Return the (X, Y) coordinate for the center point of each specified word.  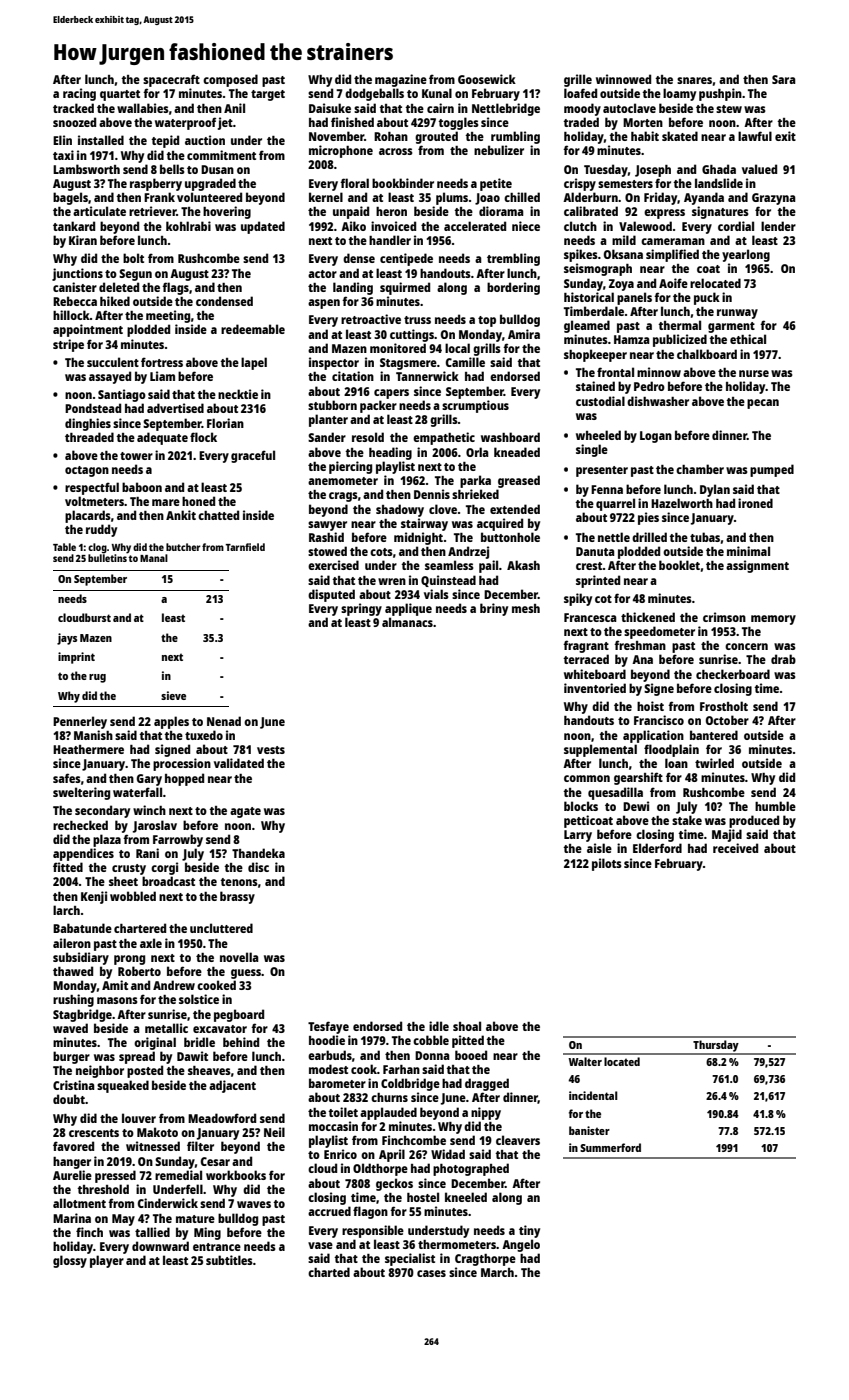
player (107, 1261)
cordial (736, 226)
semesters (625, 184)
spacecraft (171, 80)
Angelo (521, 1245)
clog (97, 548)
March (497, 1272)
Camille (465, 362)
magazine (401, 80)
